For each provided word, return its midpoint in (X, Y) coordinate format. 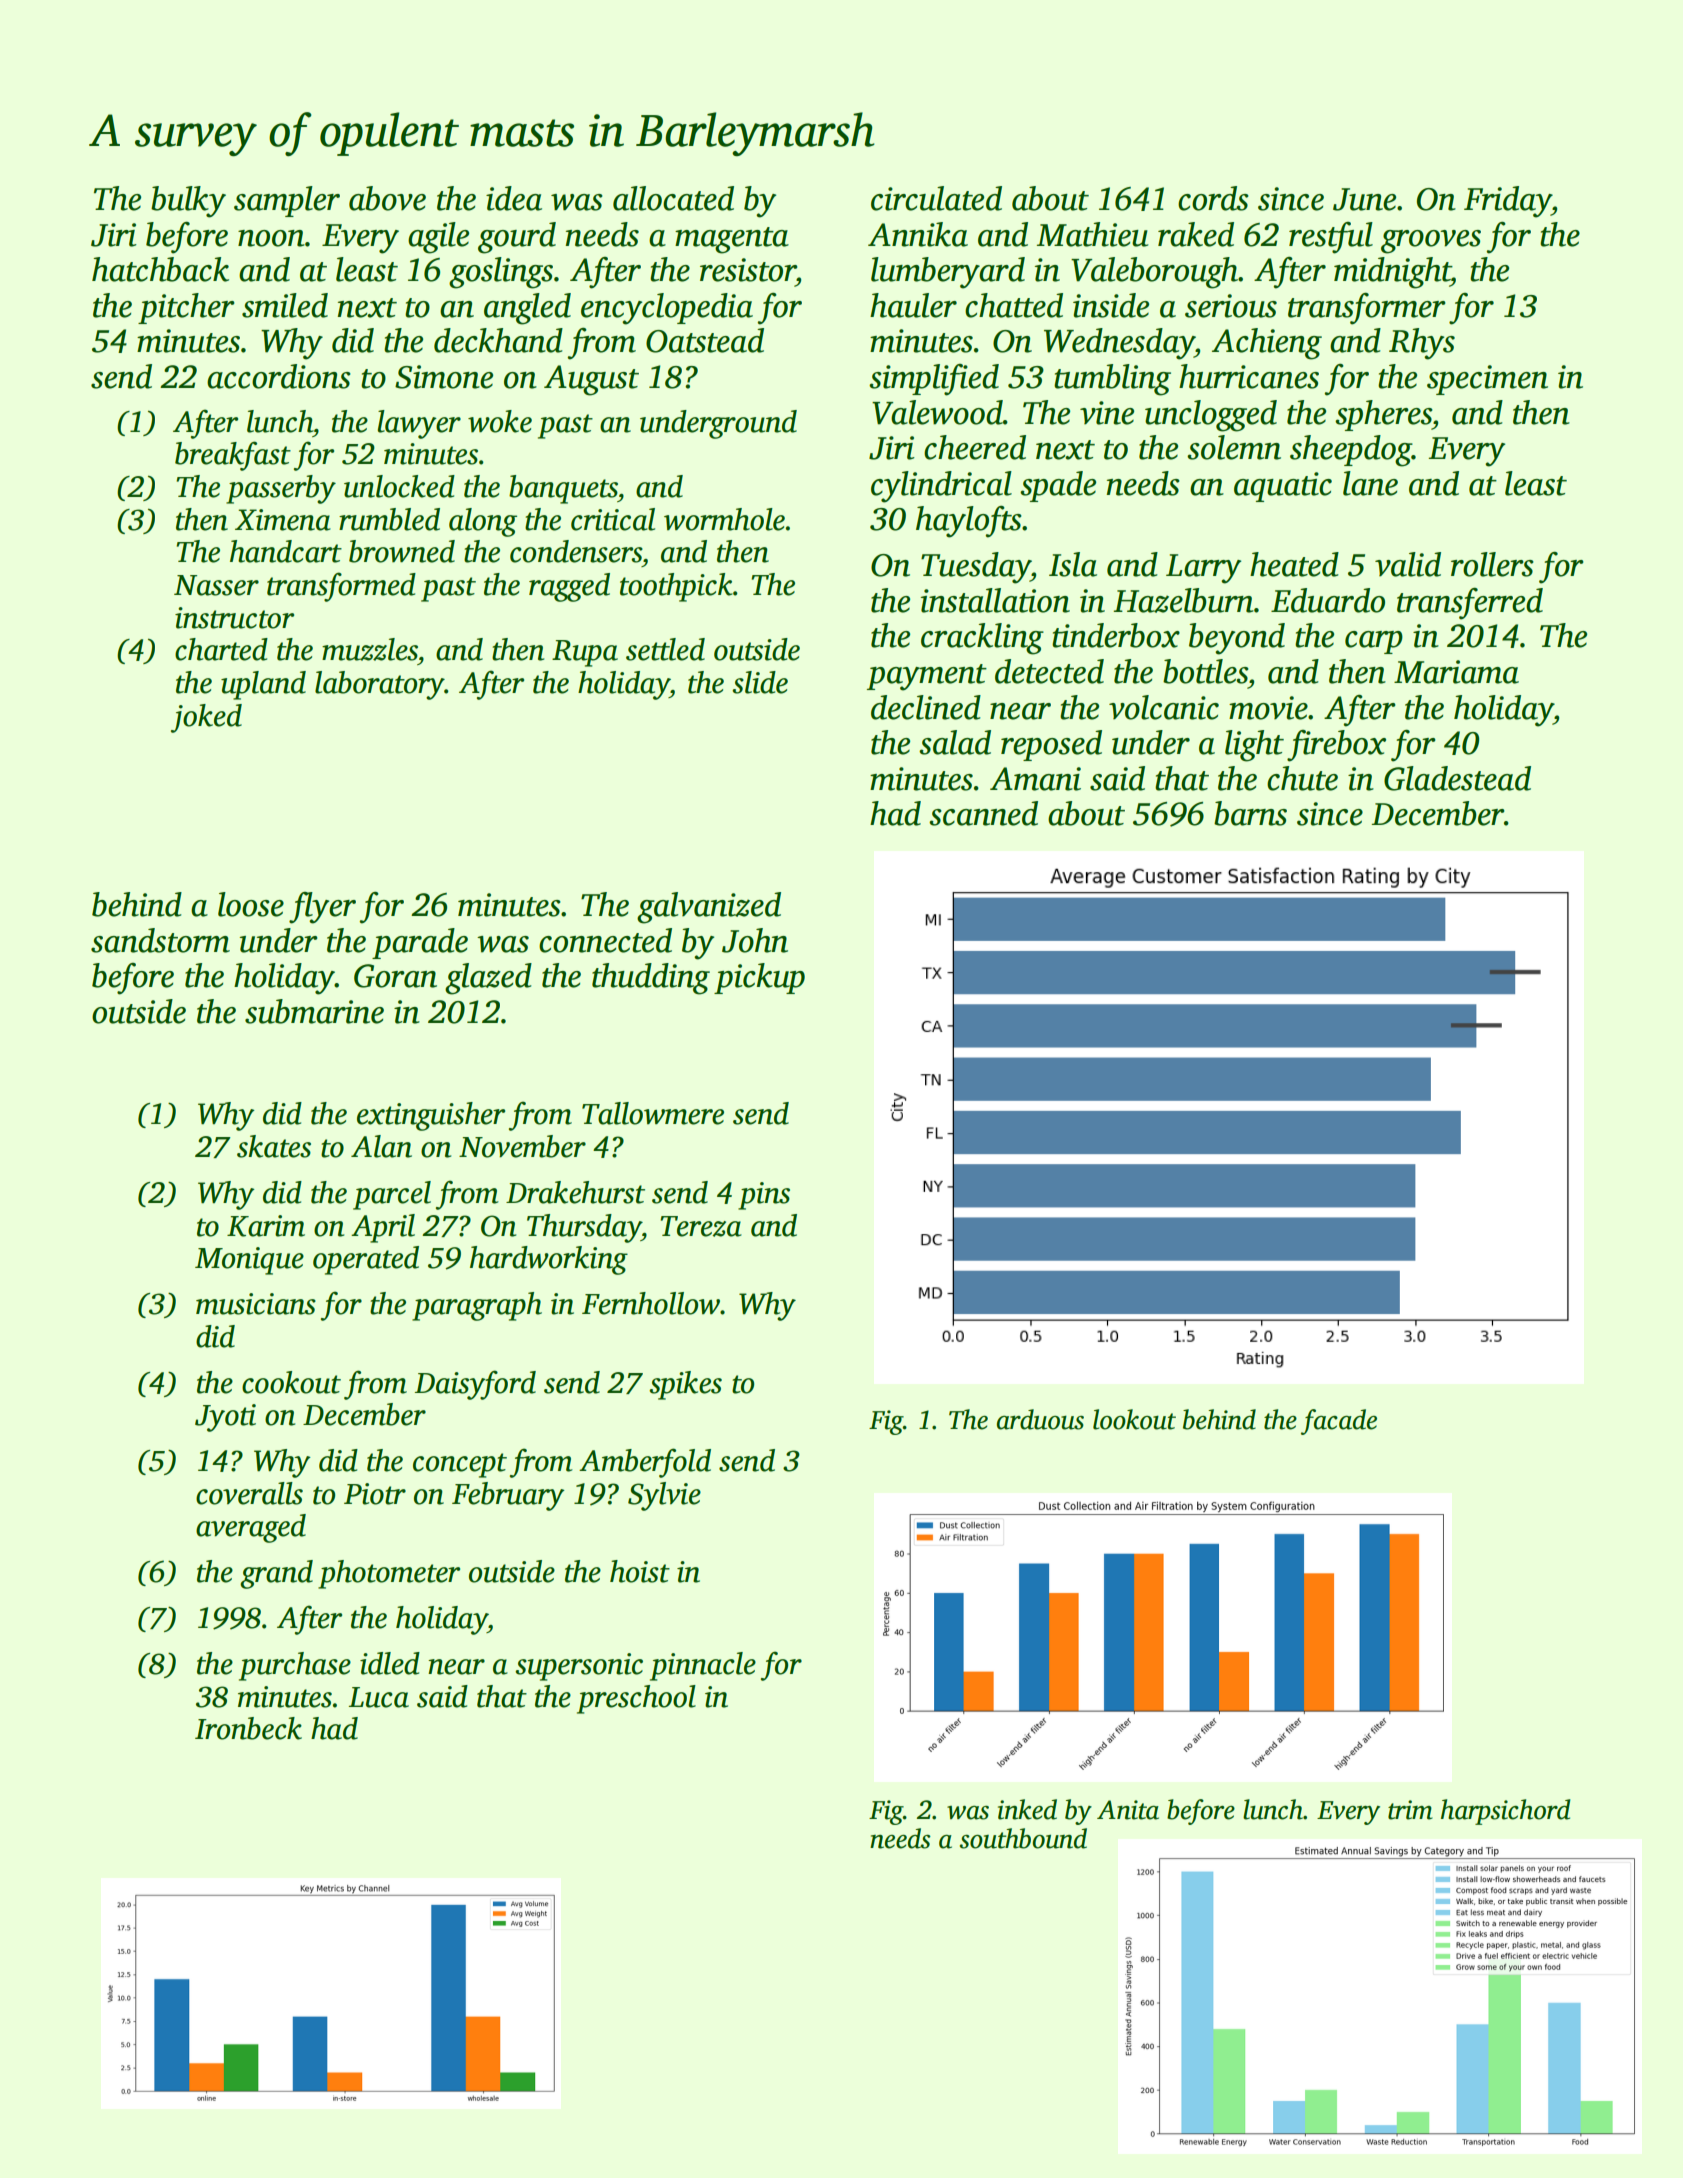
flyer (322, 908)
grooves (1431, 242)
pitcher (186, 308)
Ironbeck (248, 1728)
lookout (1134, 1419)
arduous (1040, 1419)
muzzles (370, 649)
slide (760, 682)
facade (1339, 1422)
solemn (1234, 447)
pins (764, 1196)
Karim (266, 1226)
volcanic (1164, 707)
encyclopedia (667, 309)
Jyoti (225, 1418)
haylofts (969, 522)
